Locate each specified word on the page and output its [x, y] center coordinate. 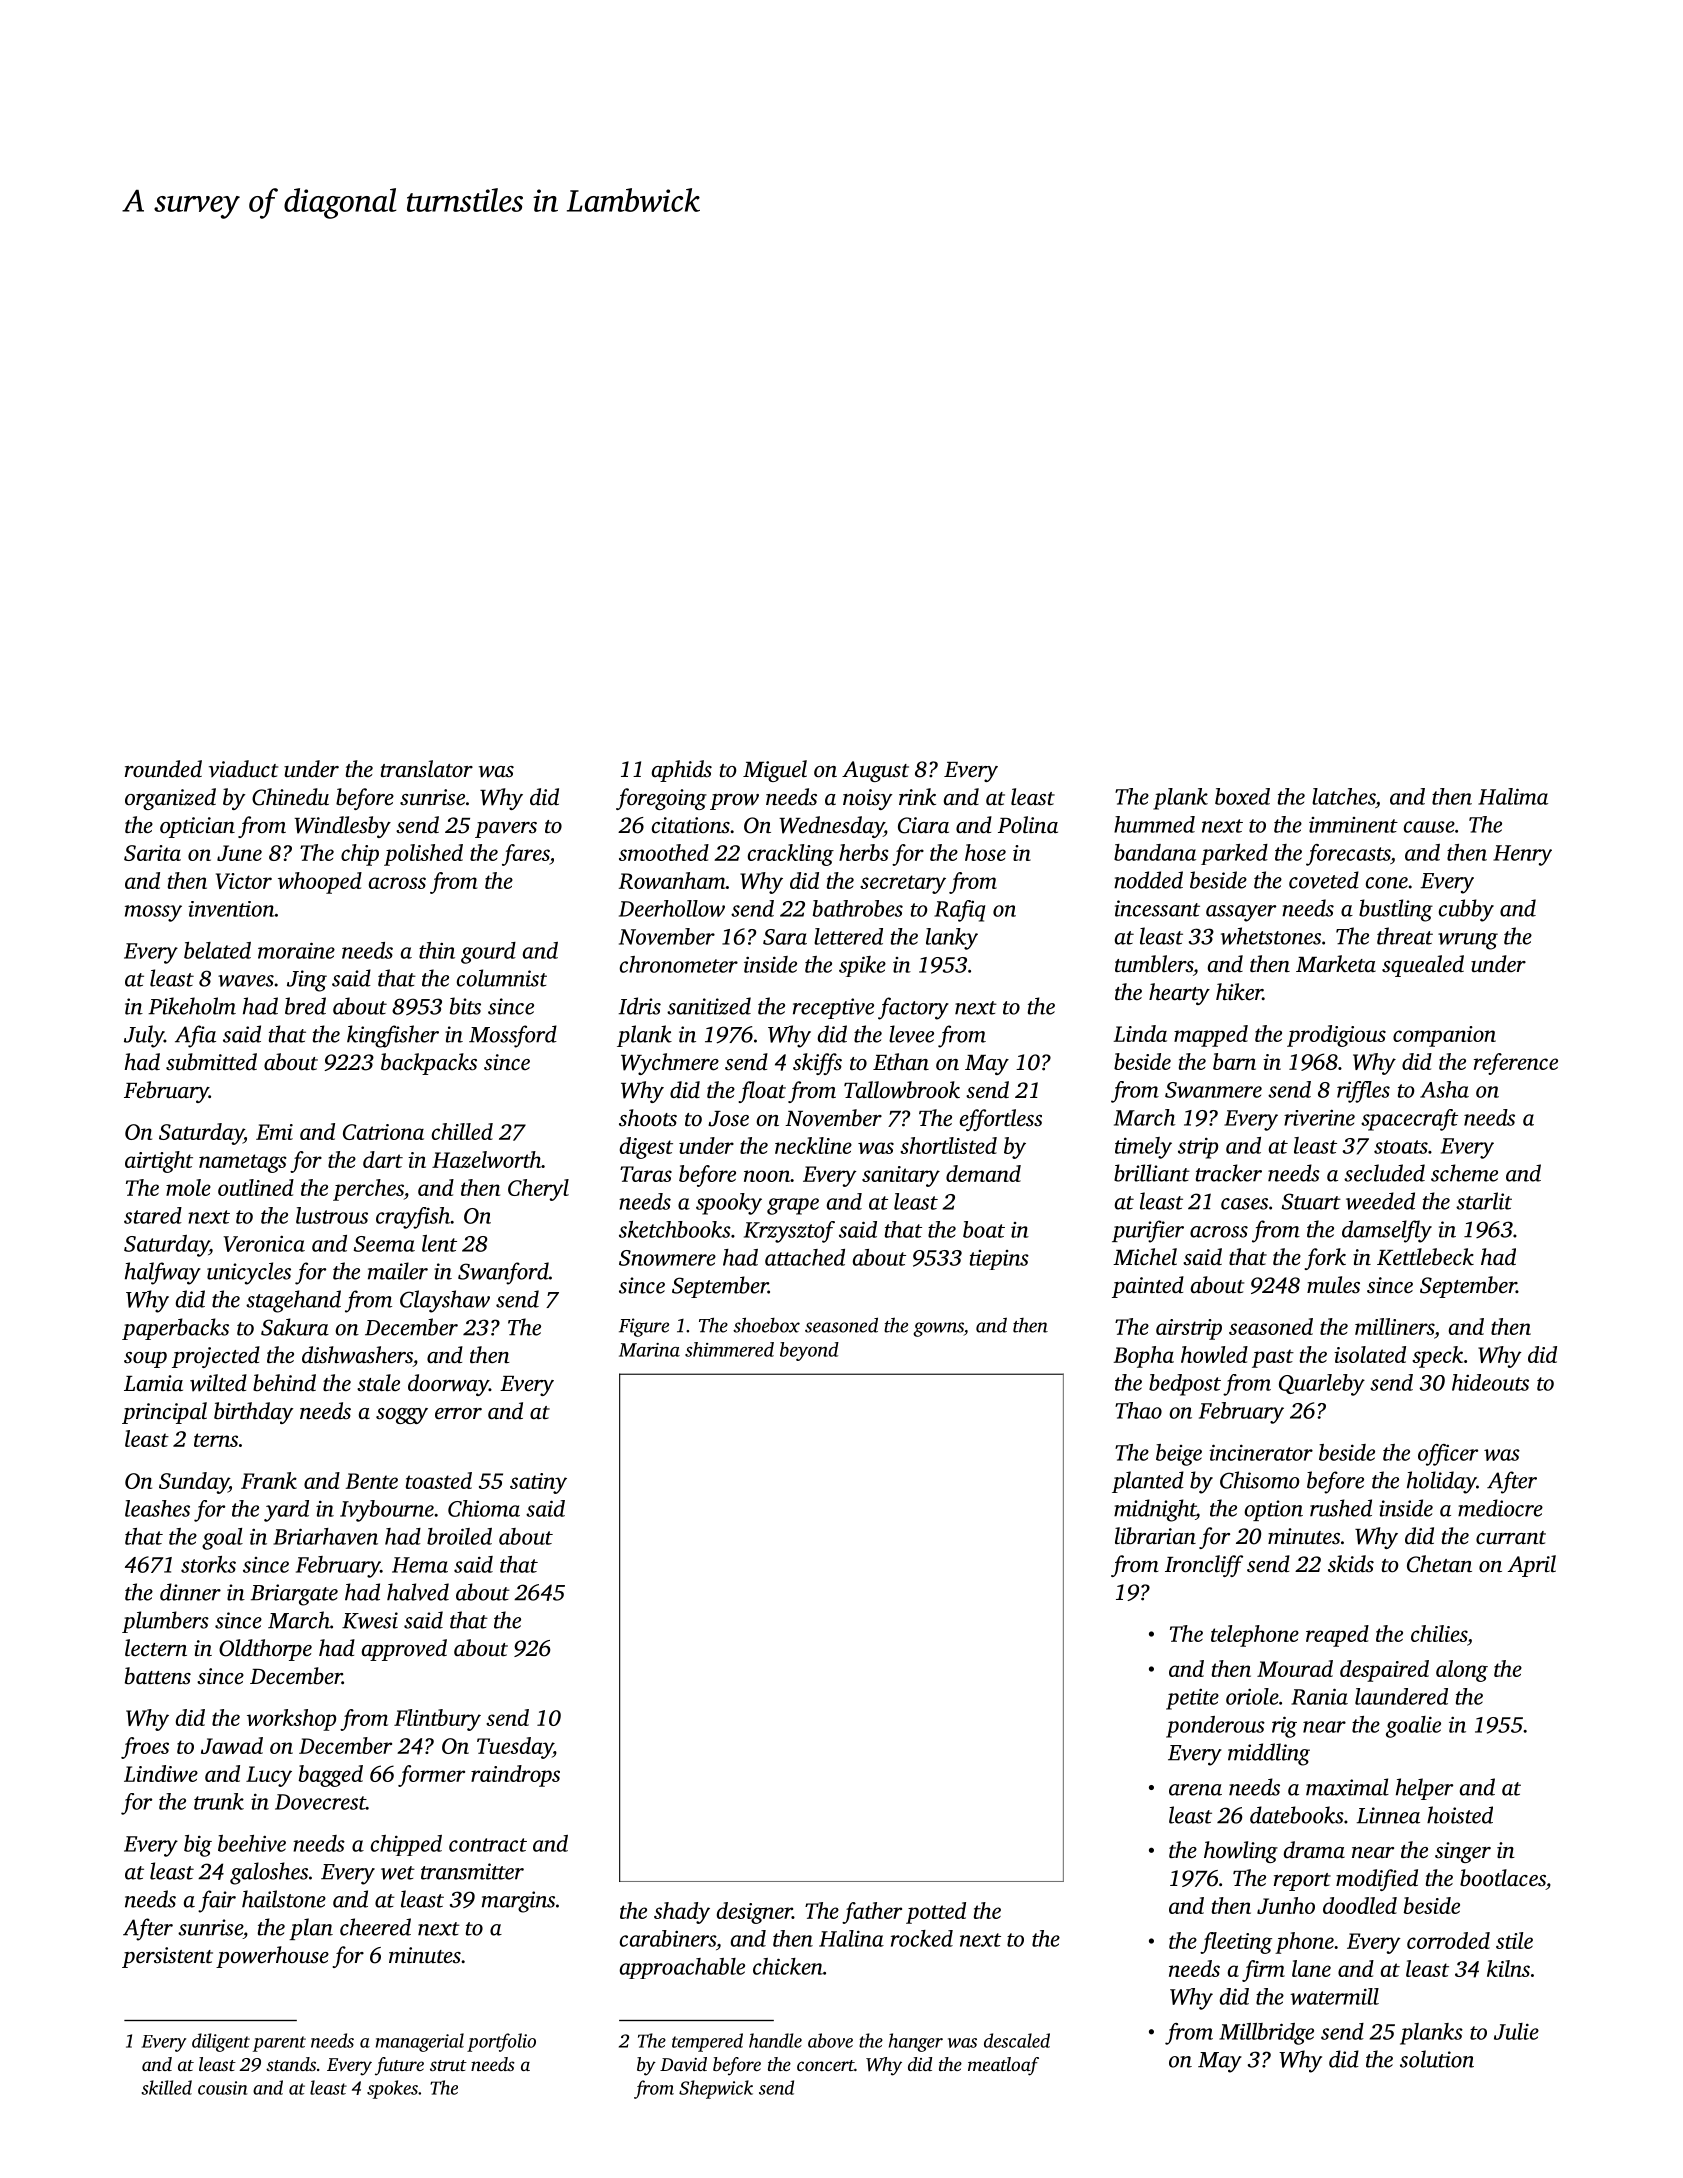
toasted [439, 1480]
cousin [223, 2088]
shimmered [729, 1349]
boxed [1242, 796]
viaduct [243, 769]
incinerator [1261, 1452]
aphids [682, 771]
